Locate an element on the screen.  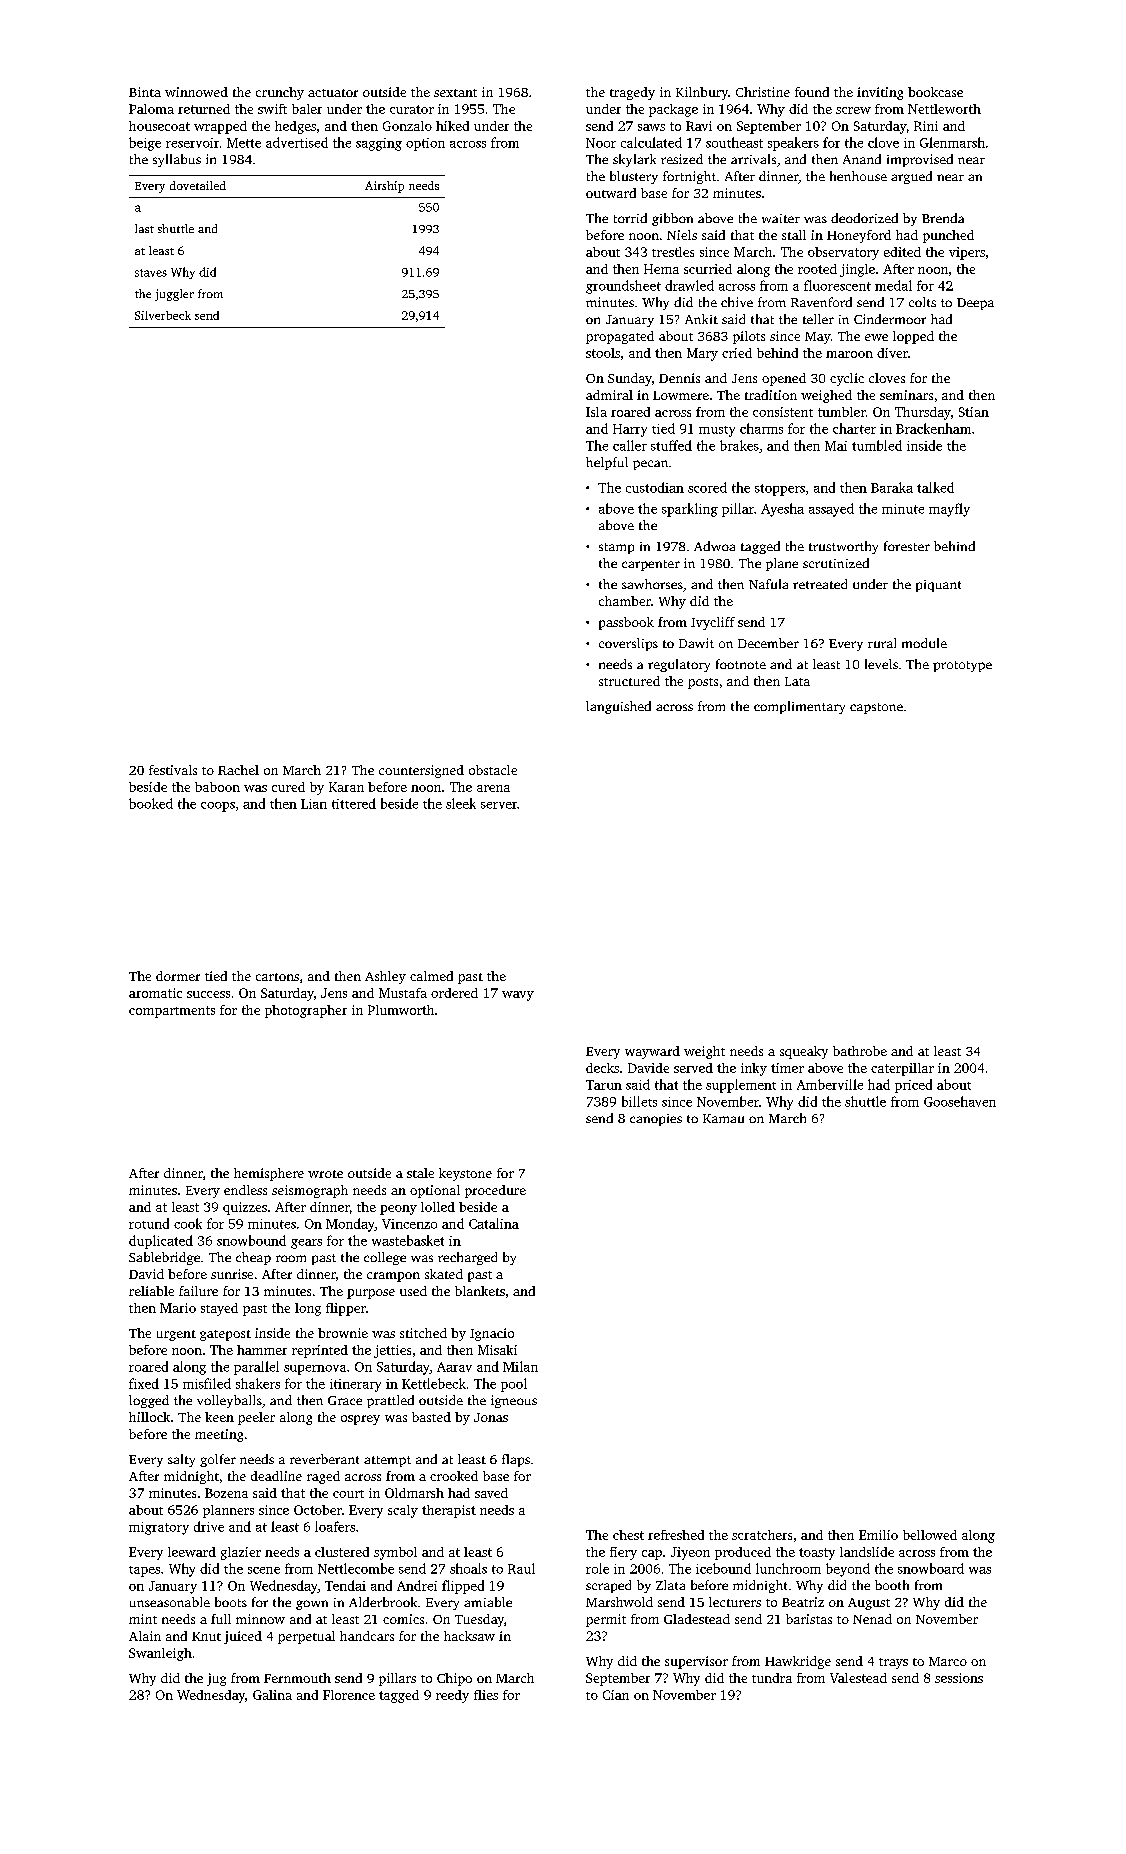
planners is located at coordinates (228, 1511).
